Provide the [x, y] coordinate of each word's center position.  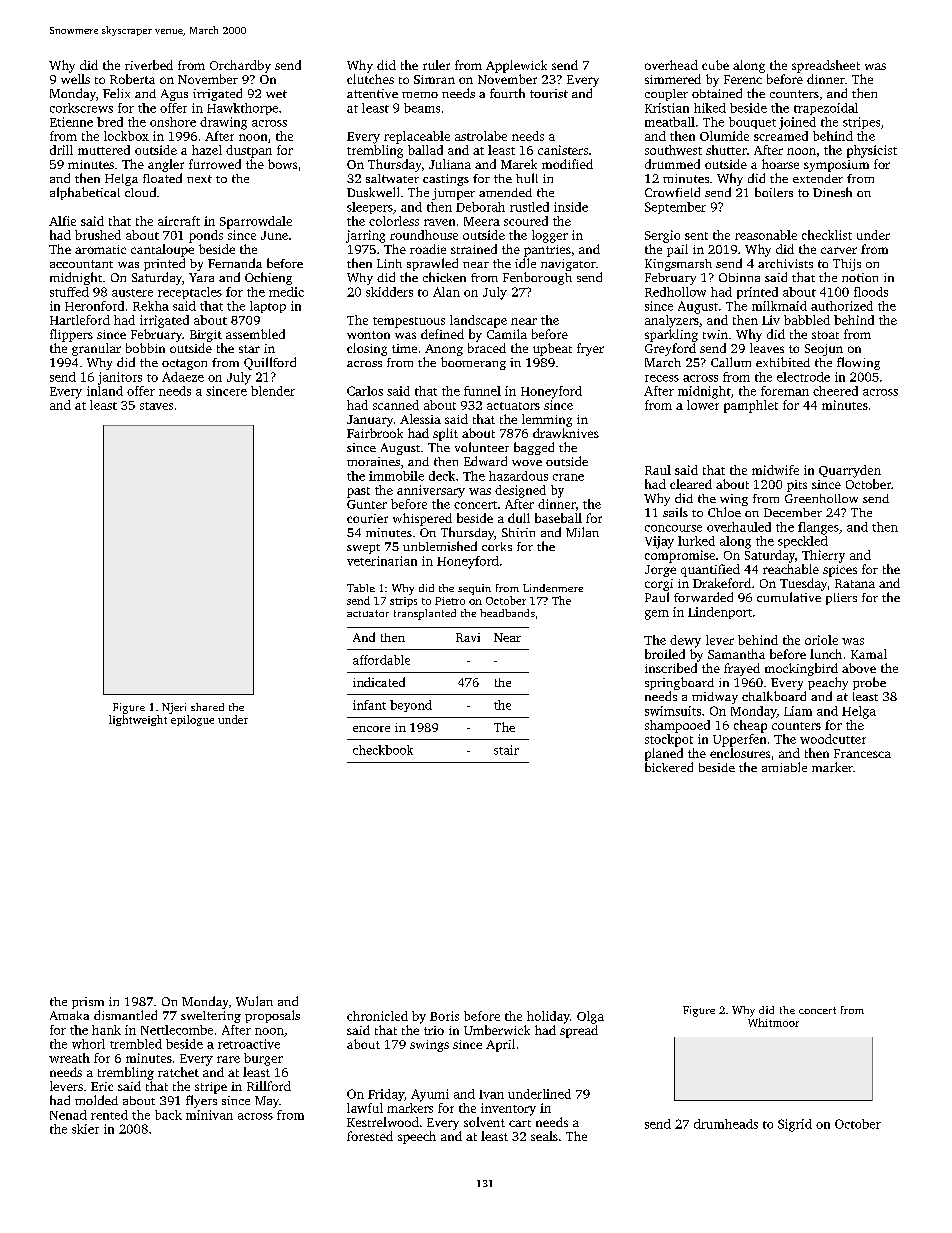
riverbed [149, 65]
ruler [436, 65]
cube [715, 65]
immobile [396, 476]
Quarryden [850, 471]
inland [105, 391]
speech [417, 1137]
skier [85, 1129]
